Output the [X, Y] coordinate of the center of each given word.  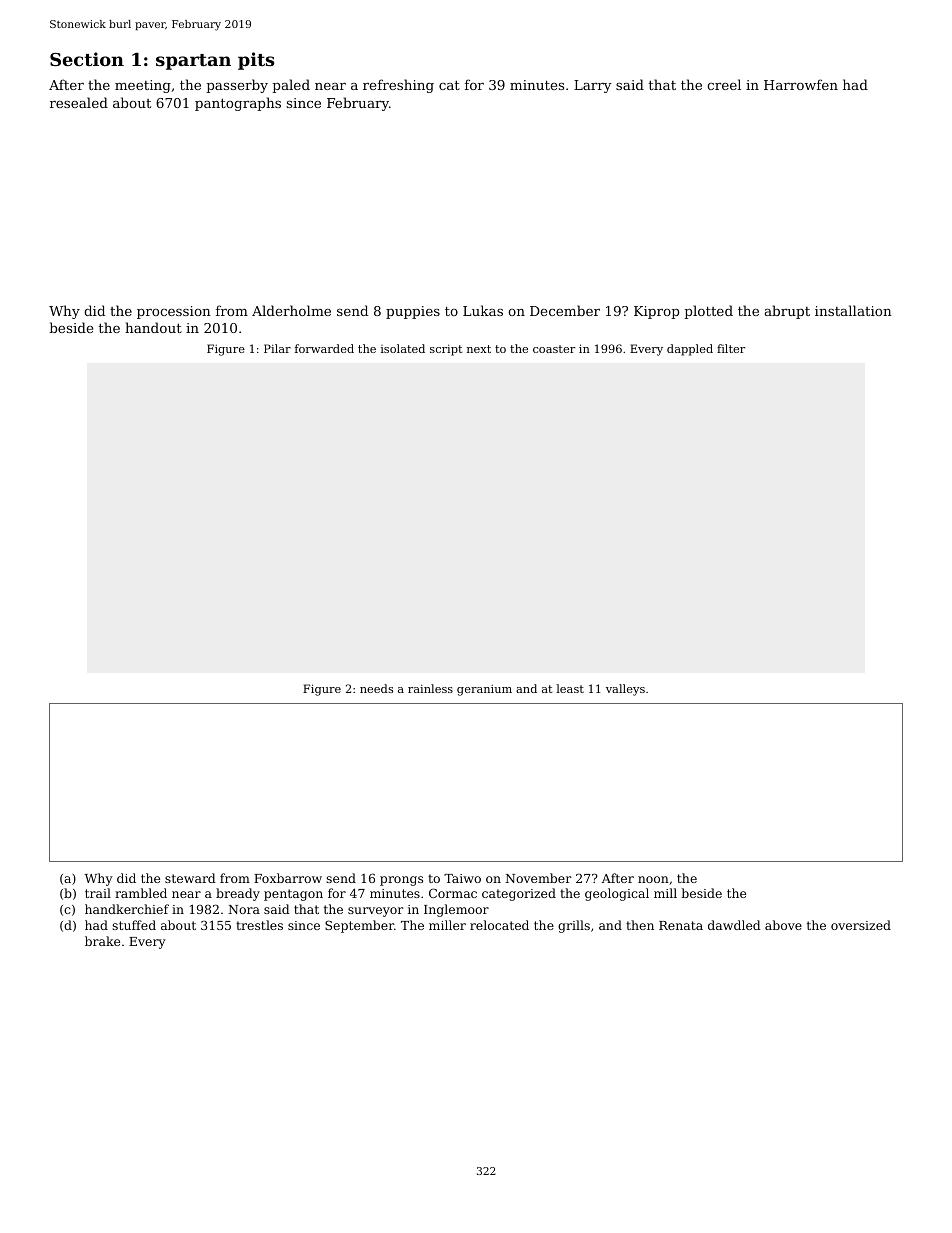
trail [98, 893]
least [570, 688]
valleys [625, 690]
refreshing [398, 86]
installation [853, 310]
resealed [79, 102]
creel [724, 84]
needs [376, 688]
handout [153, 327]
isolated [403, 348]
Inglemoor [456, 910]
